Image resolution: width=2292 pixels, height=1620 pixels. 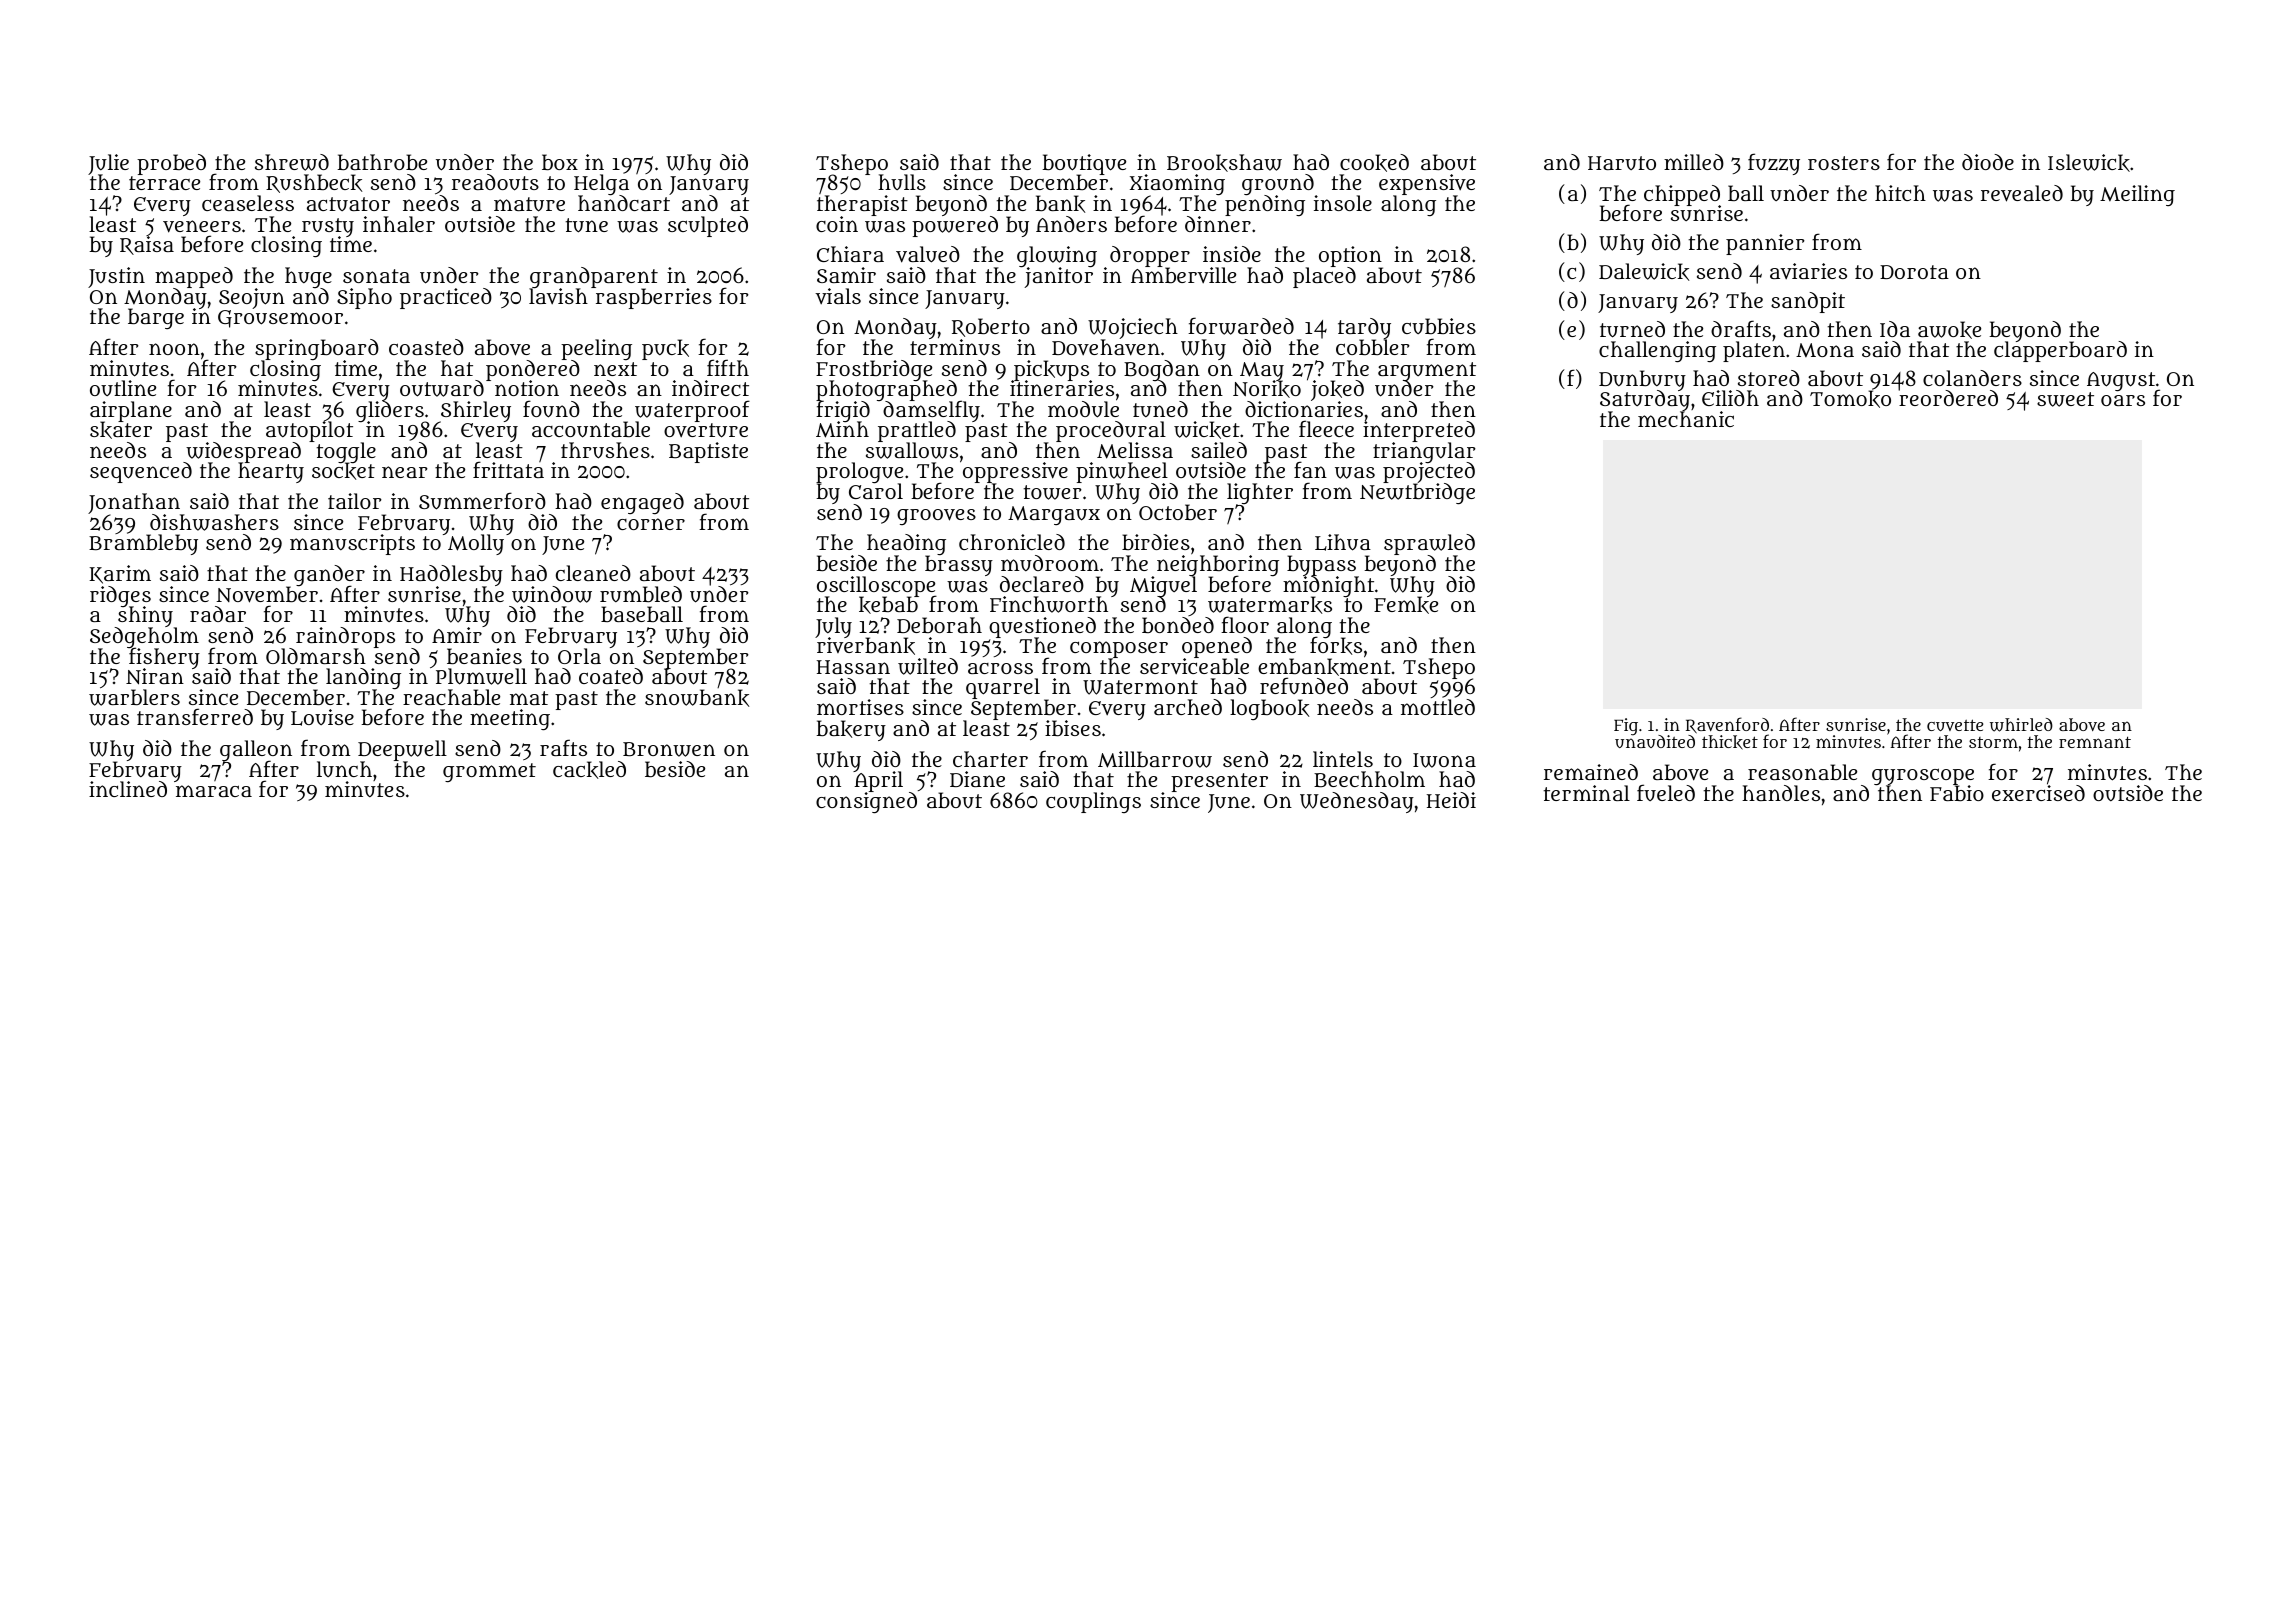 I want to click on unaudited, so click(x=1655, y=742).
